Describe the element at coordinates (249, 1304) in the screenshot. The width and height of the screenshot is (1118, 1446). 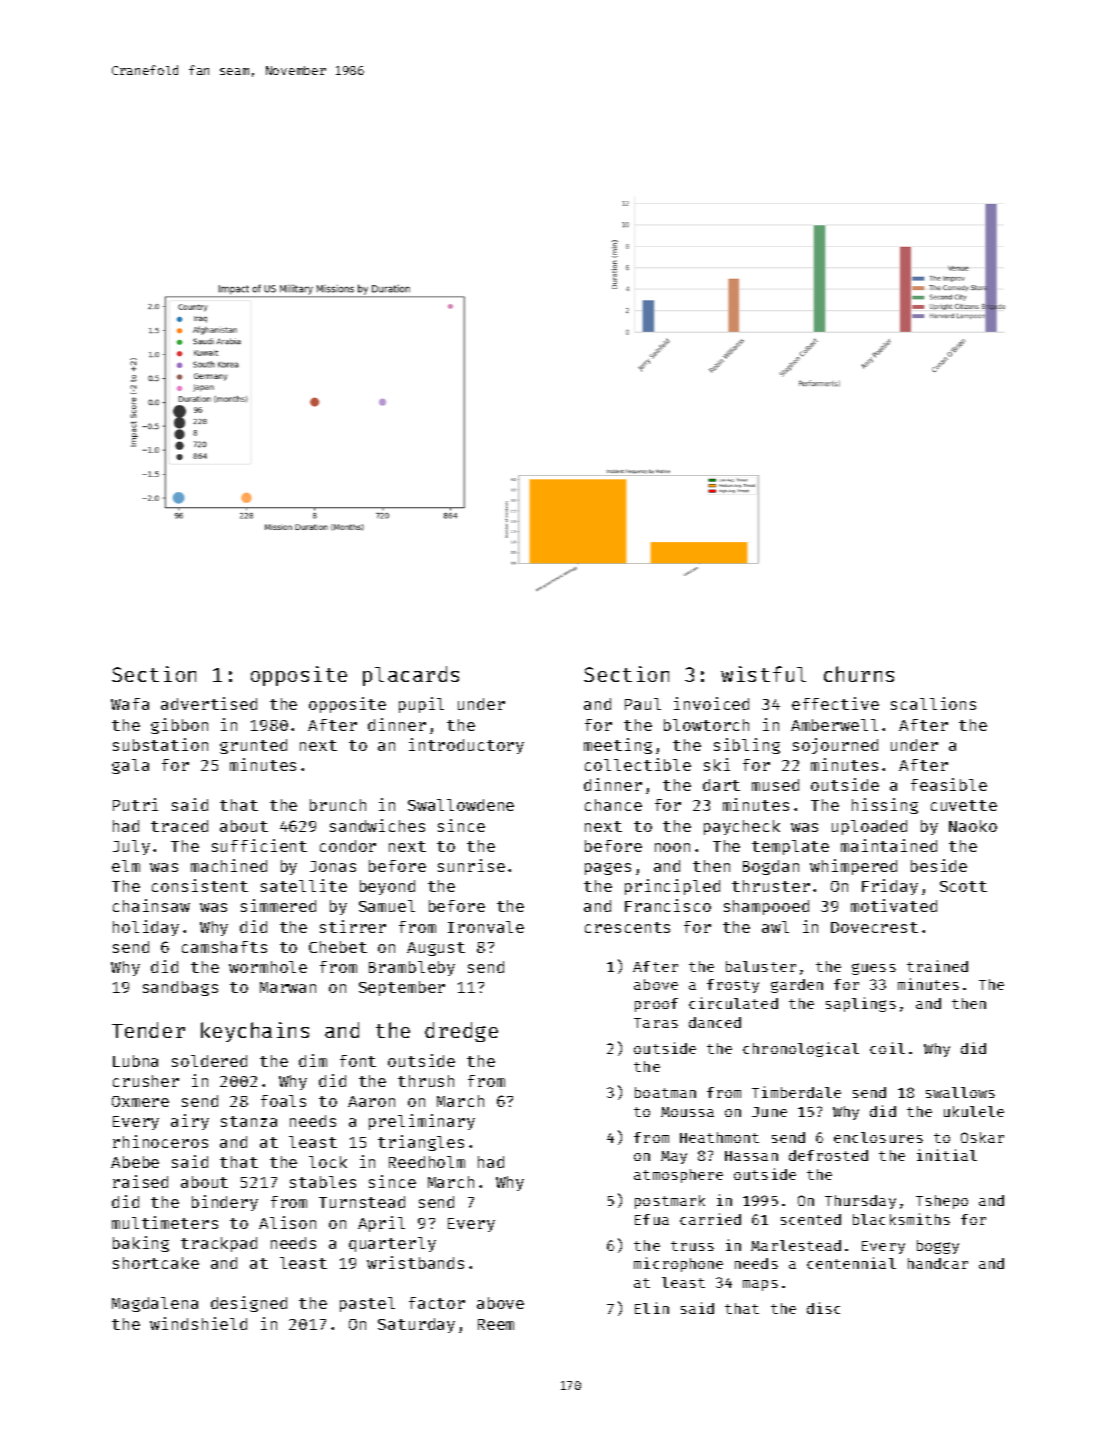
I see `designed` at that location.
